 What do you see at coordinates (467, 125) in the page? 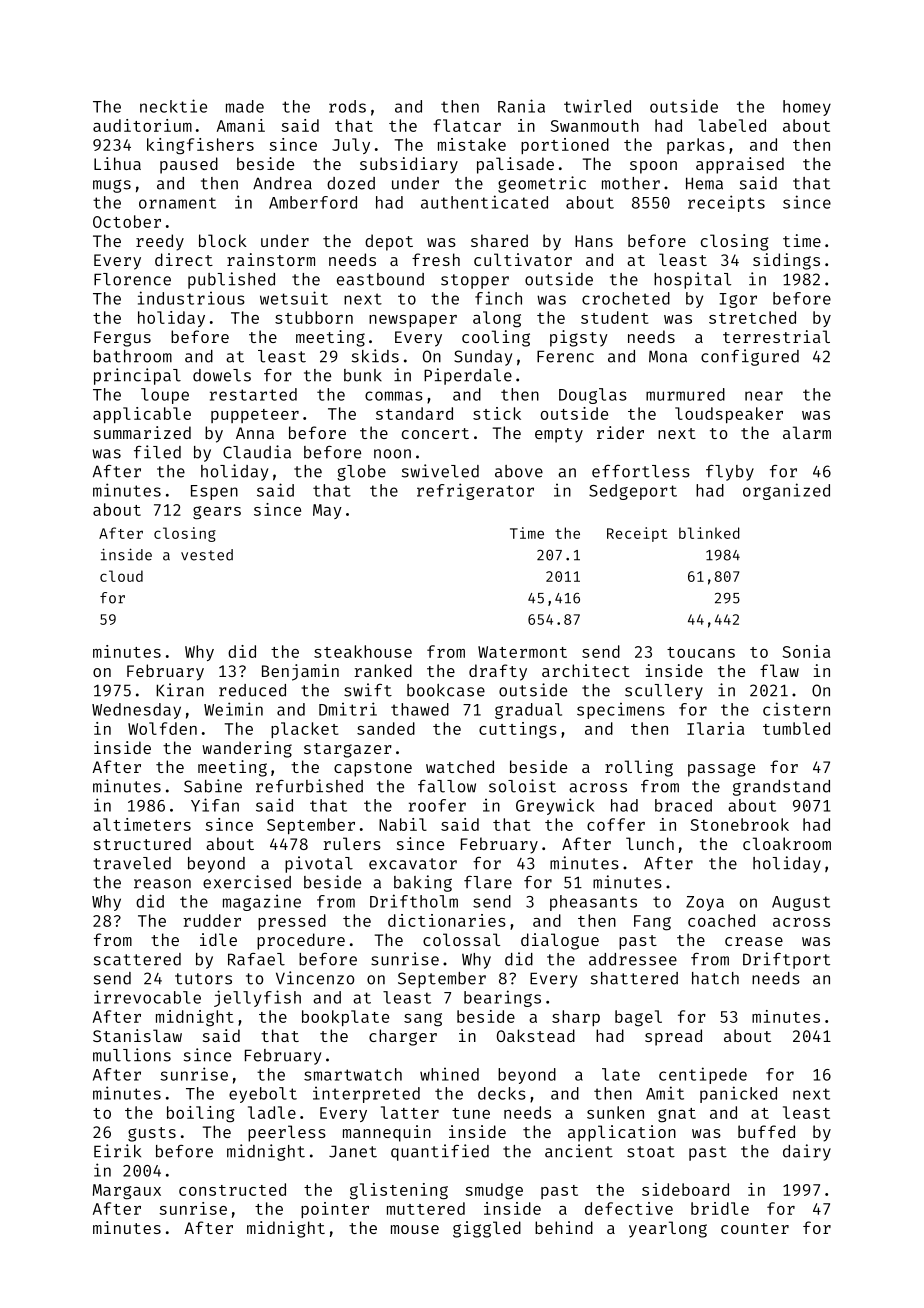
I see `flatcar` at bounding box center [467, 125].
